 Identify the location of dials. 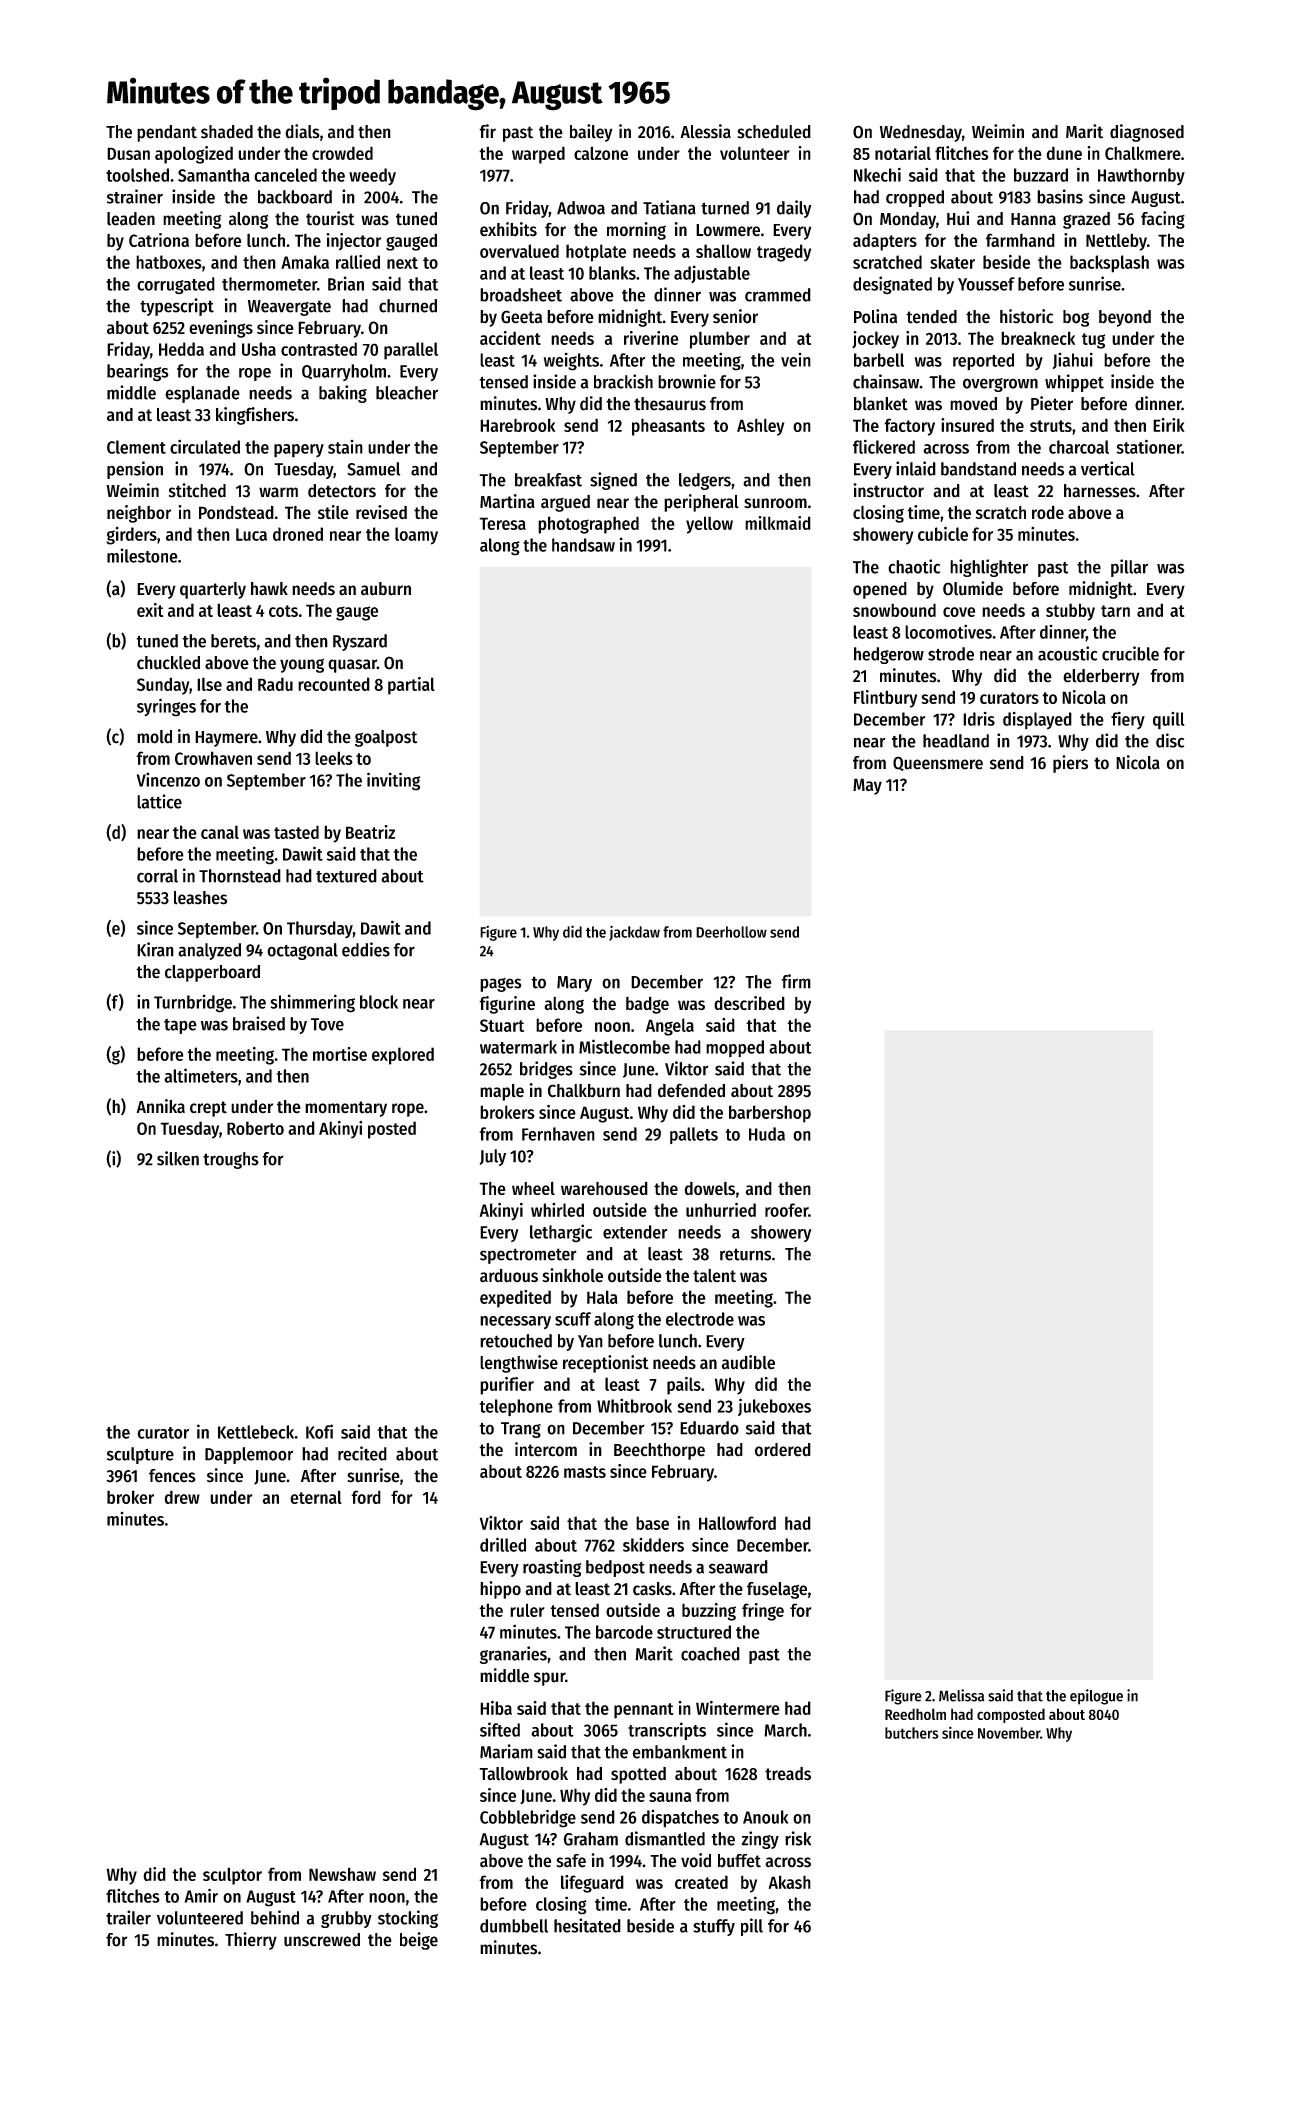
(302, 131).
